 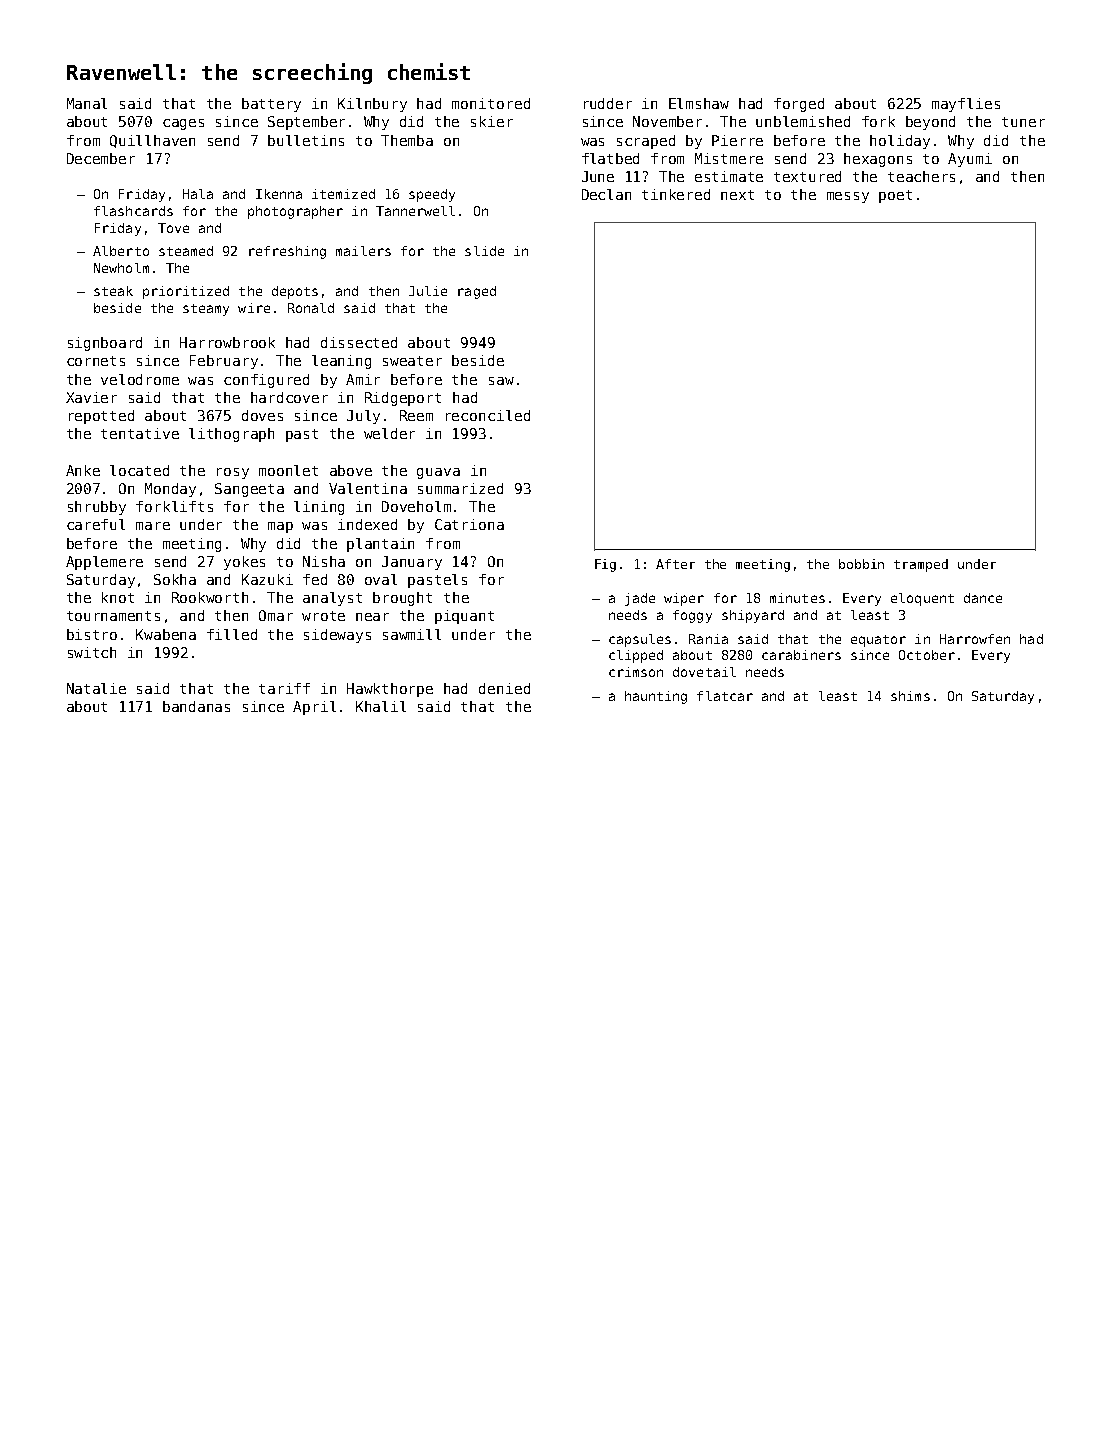 What do you see at coordinates (491, 103) in the document?
I see `monitored` at bounding box center [491, 103].
